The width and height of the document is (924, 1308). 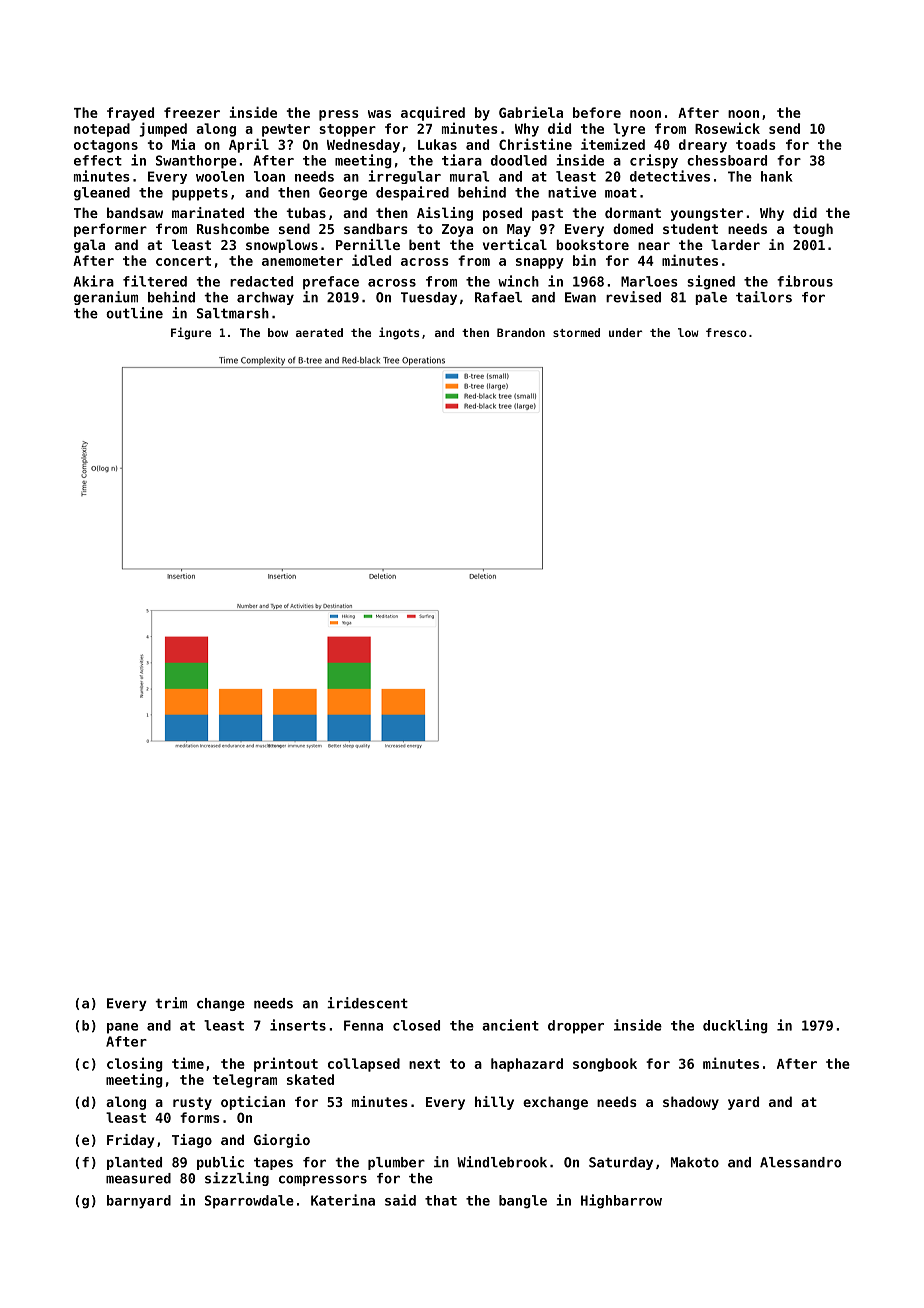 I want to click on preface, so click(x=331, y=283).
